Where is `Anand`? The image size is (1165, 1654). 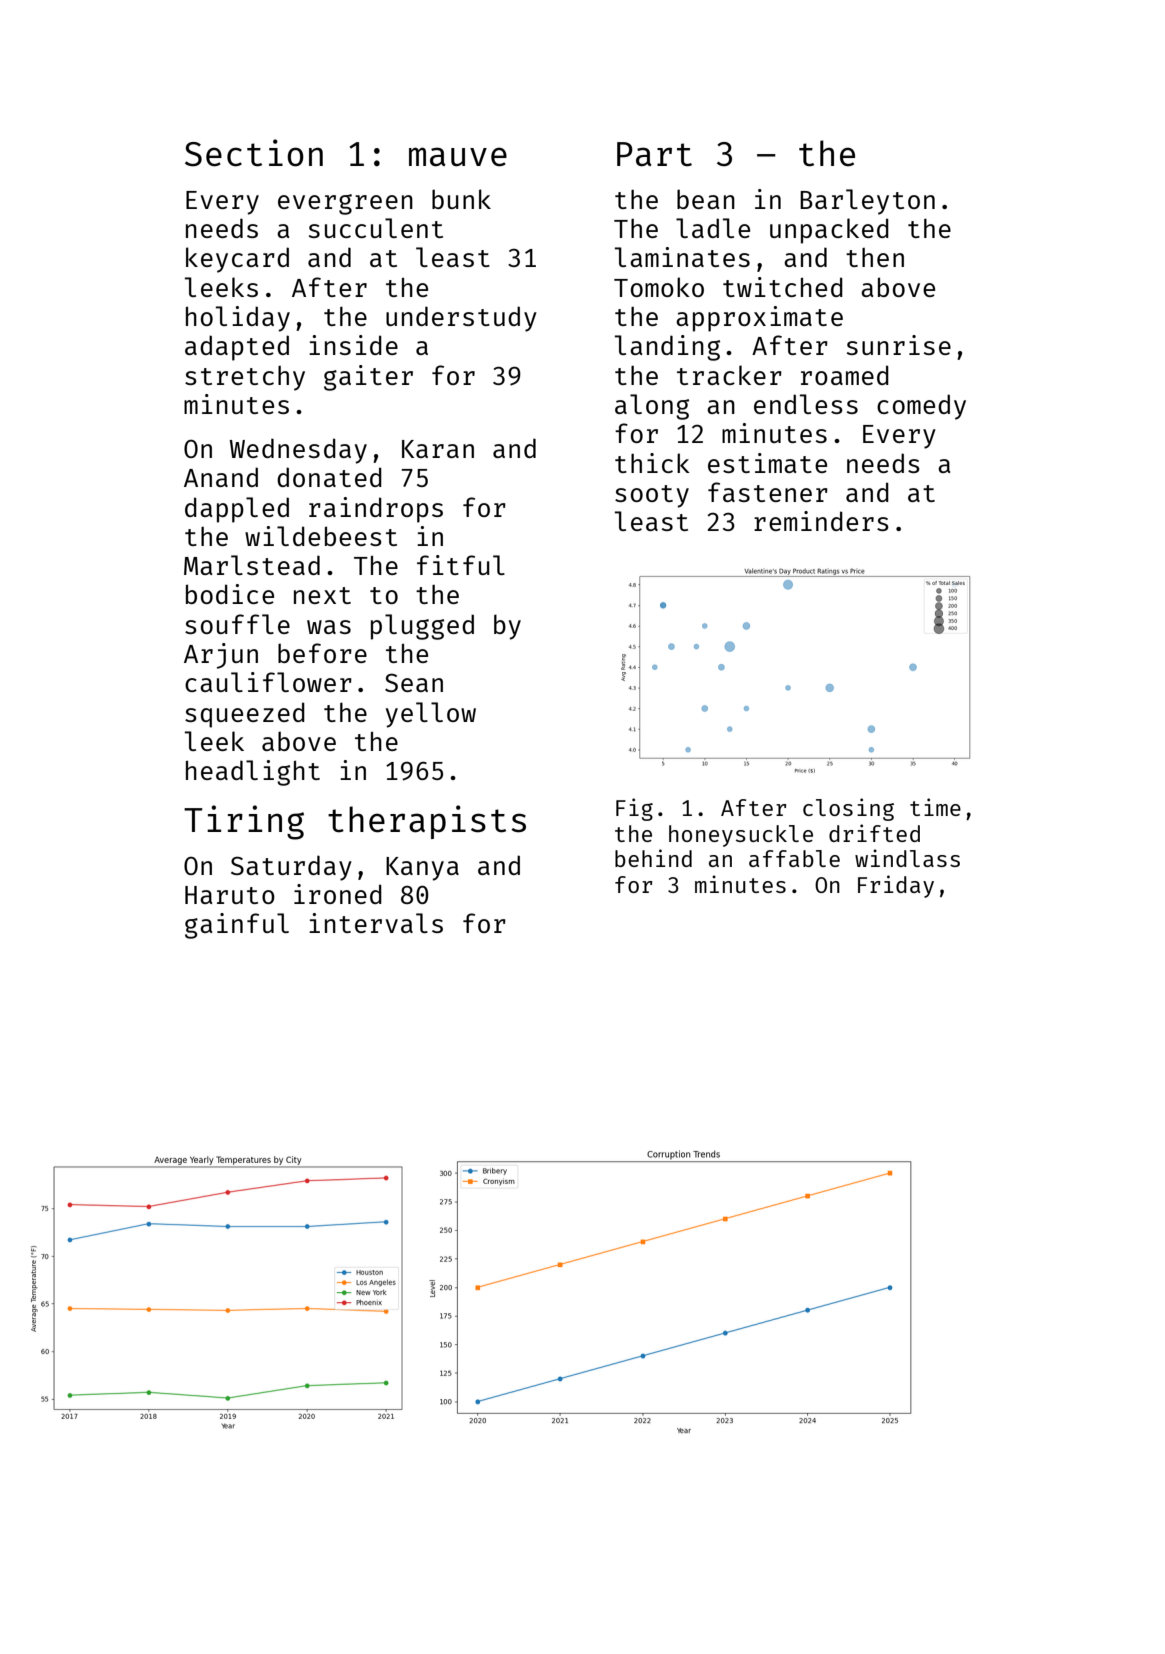 Anand is located at coordinates (221, 477).
